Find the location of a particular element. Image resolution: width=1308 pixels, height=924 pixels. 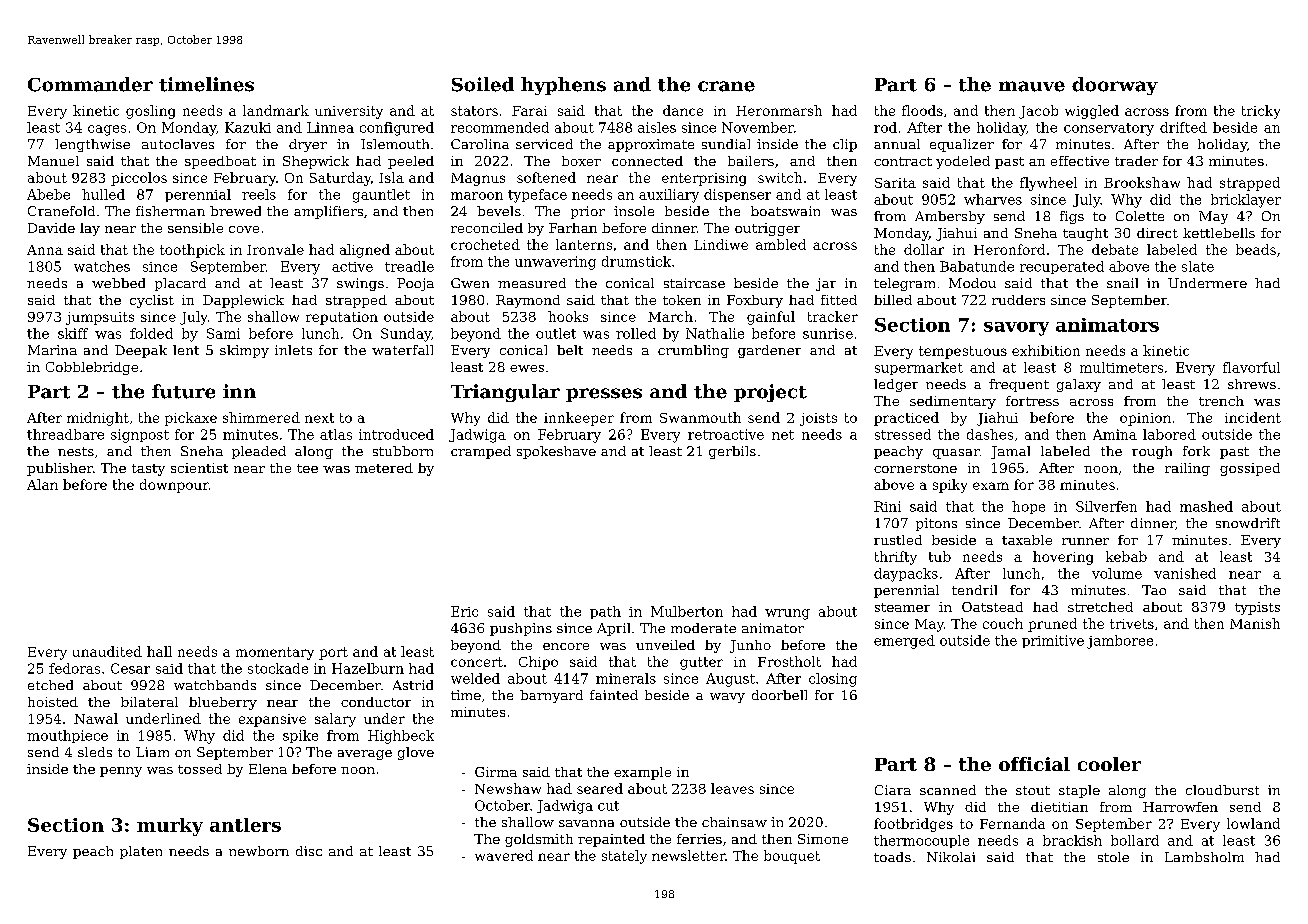

recuperated is located at coordinates (1062, 267).
